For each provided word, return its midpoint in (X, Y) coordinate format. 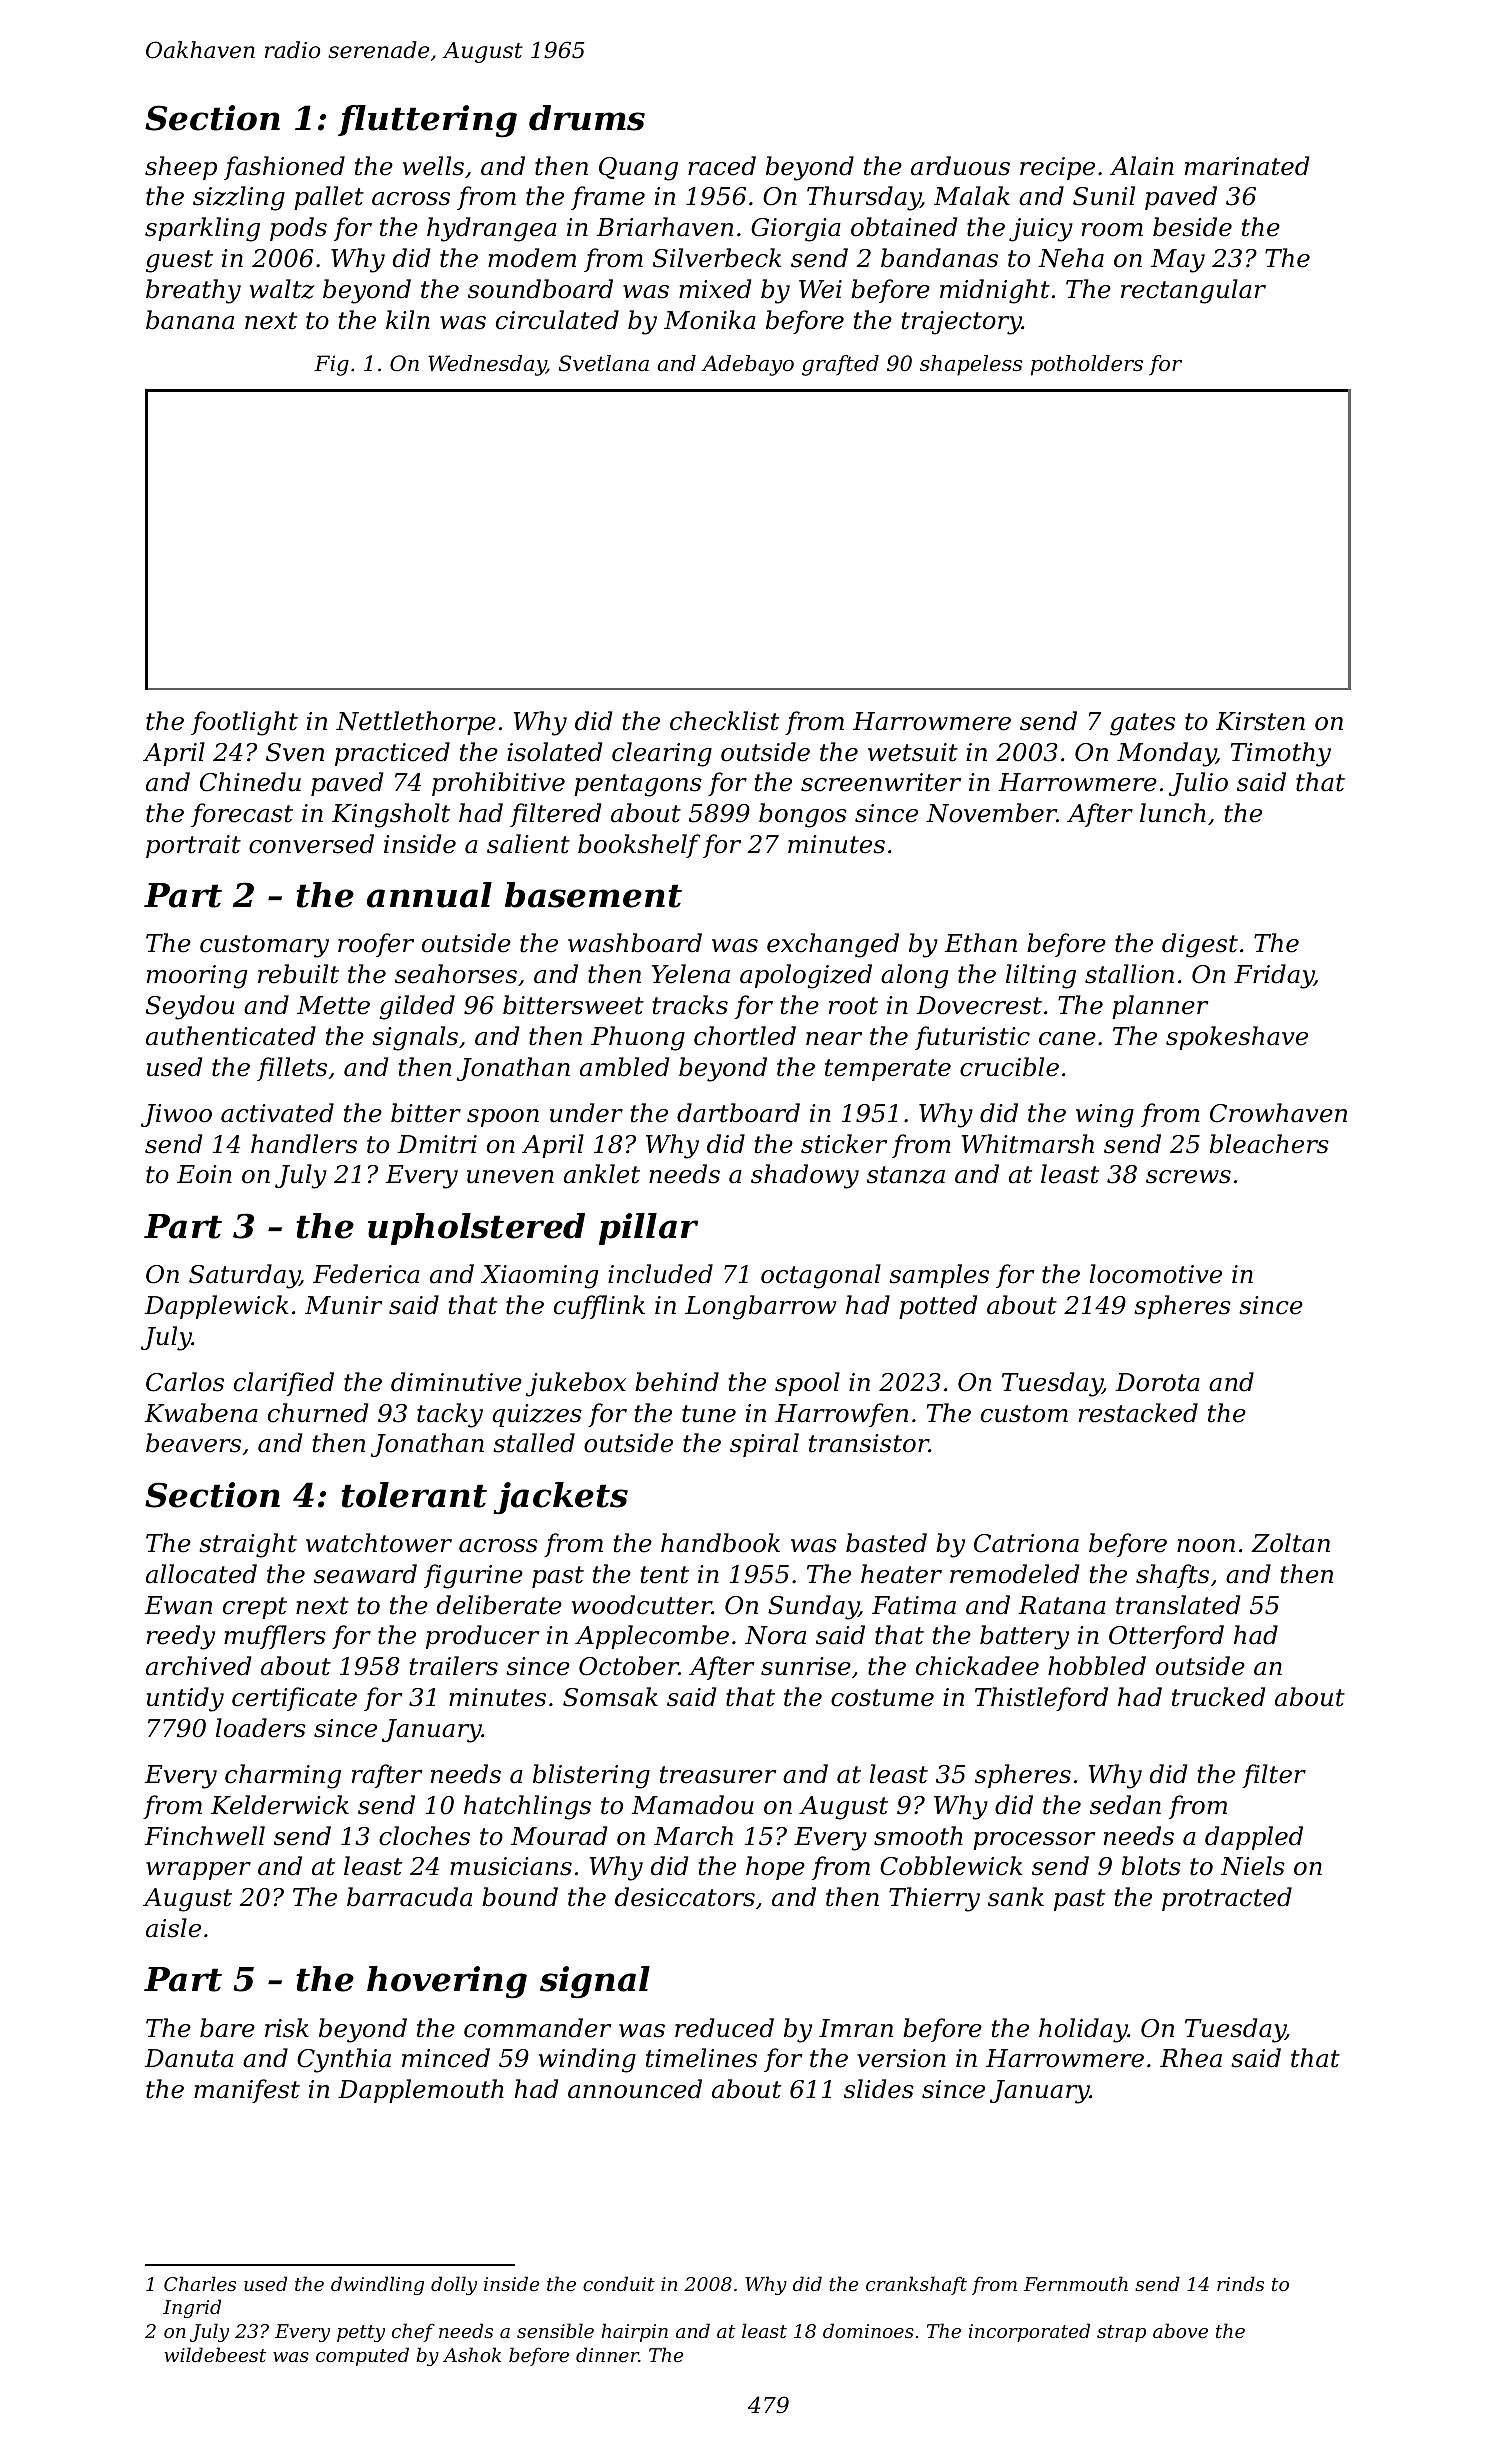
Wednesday (487, 365)
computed (362, 2356)
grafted (840, 365)
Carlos (185, 1382)
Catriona (1026, 1543)
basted (886, 1543)
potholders (1087, 365)
